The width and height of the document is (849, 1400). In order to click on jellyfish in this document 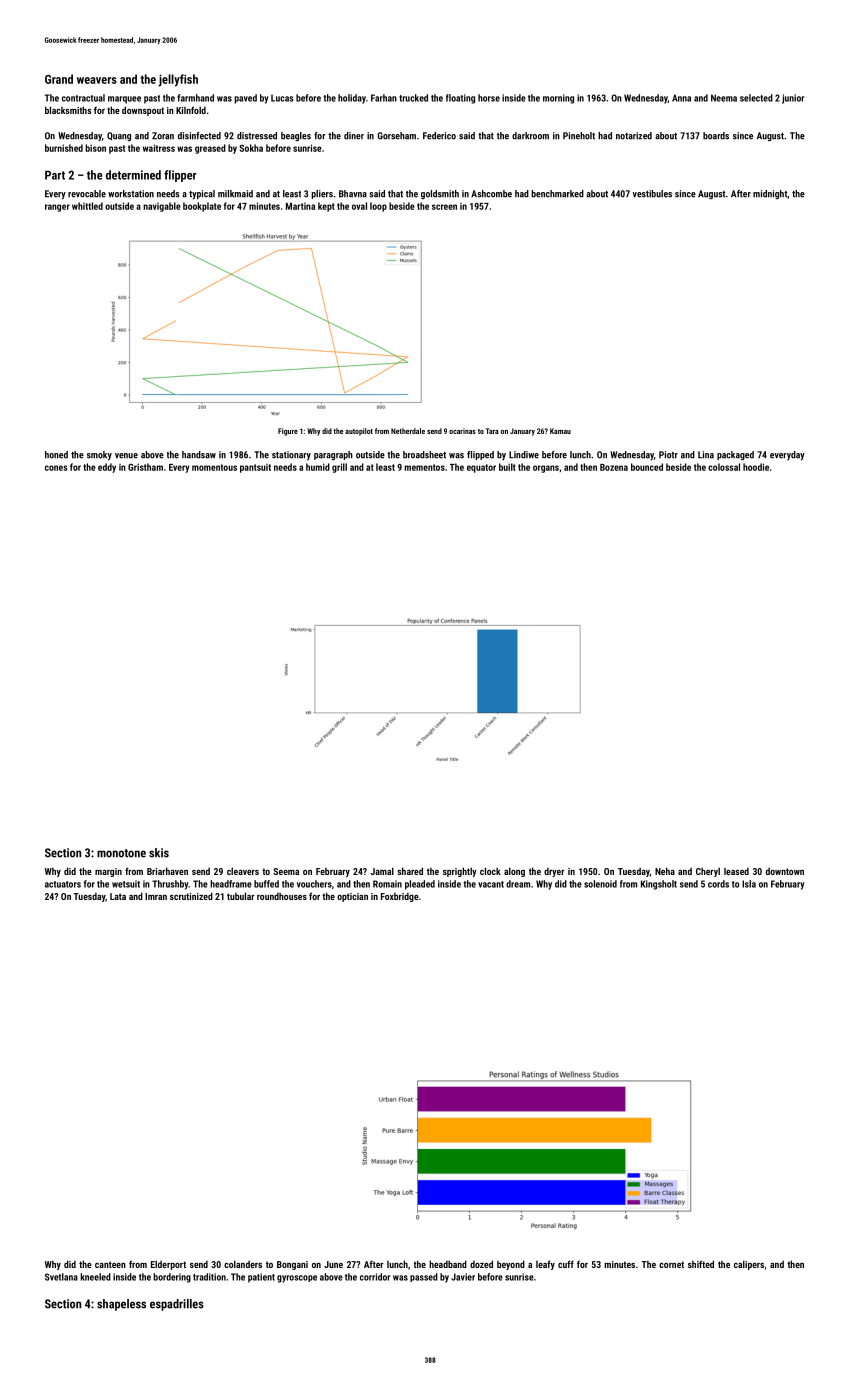, I will do `click(178, 80)`.
